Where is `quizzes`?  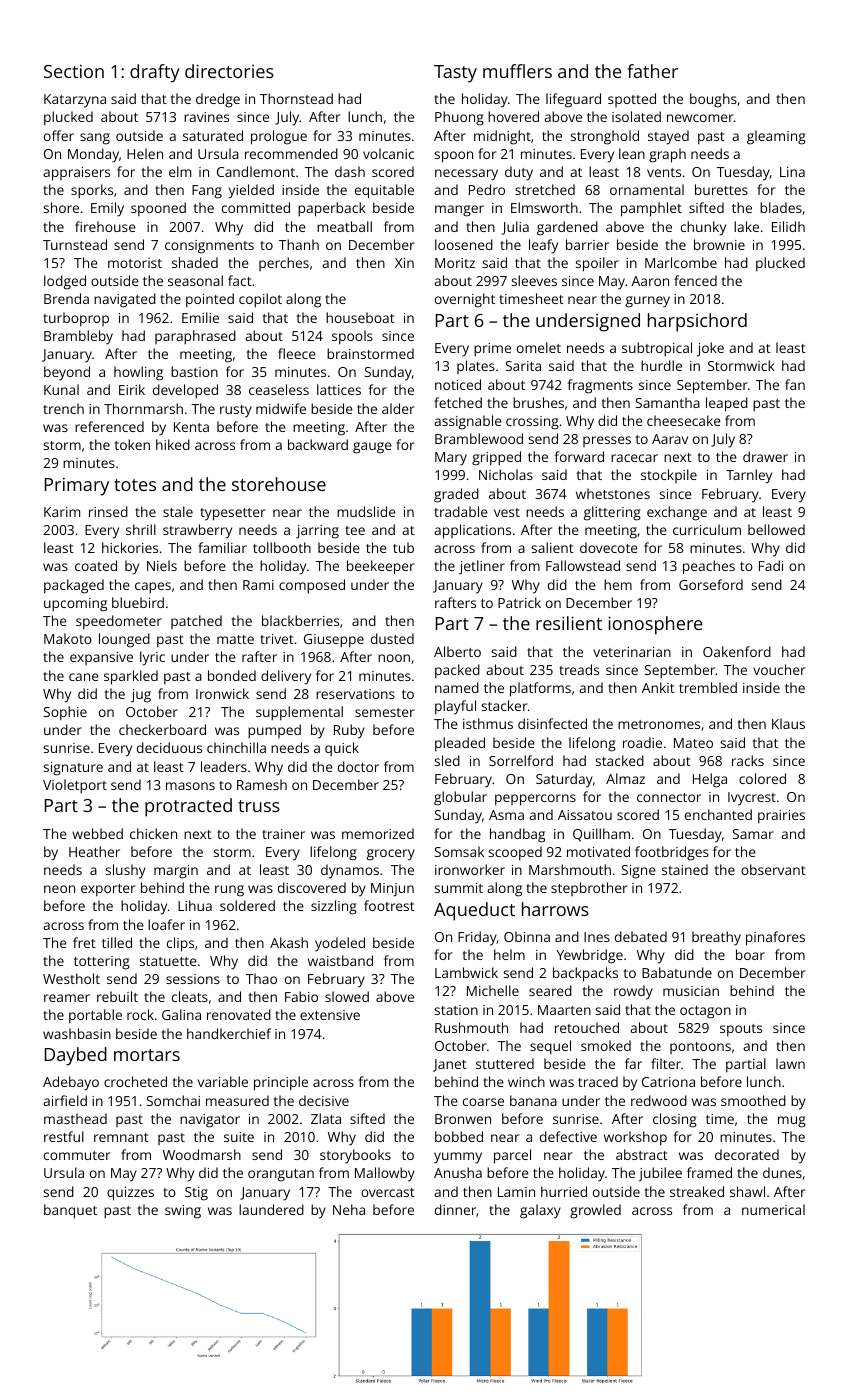 quizzes is located at coordinates (130, 1194).
